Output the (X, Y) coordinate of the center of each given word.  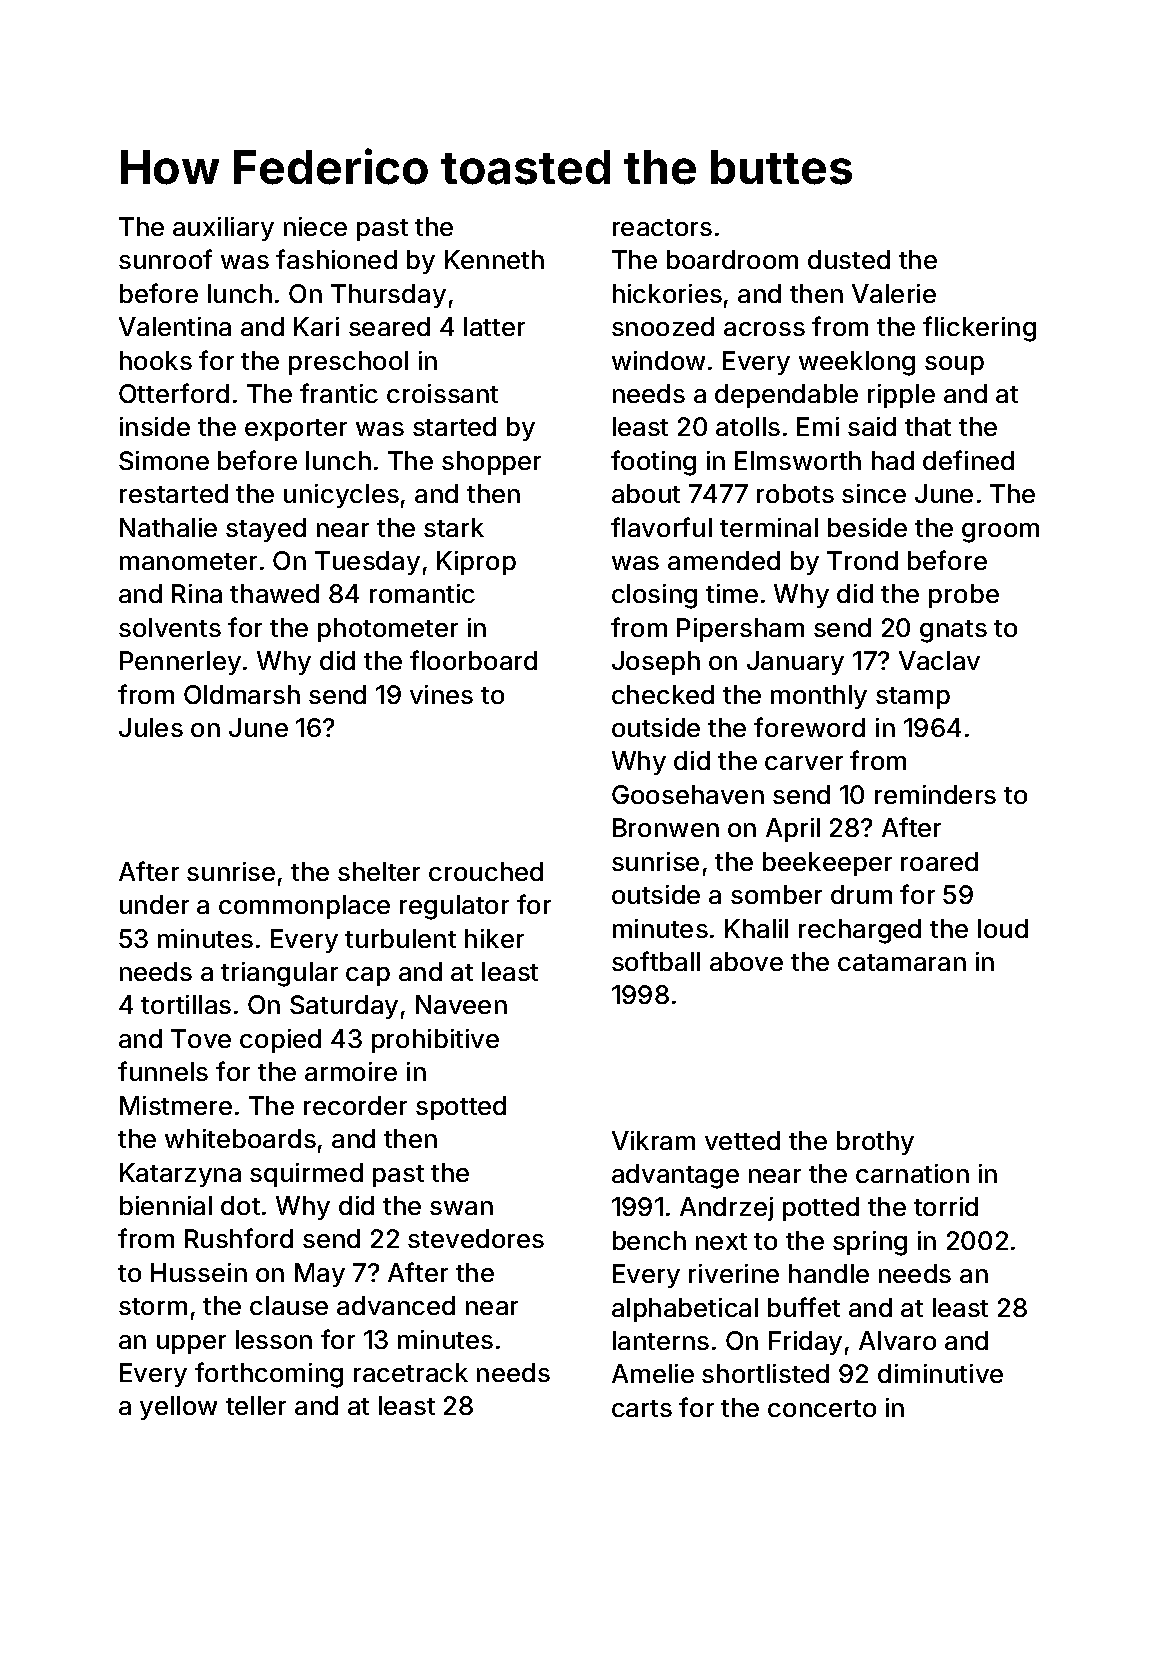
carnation (912, 1173)
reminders (935, 794)
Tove (201, 1038)
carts (642, 1408)
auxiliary (223, 229)
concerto (822, 1408)
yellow (178, 1408)
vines (441, 694)
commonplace (304, 907)
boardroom (732, 259)
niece (315, 226)
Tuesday (367, 563)
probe (964, 596)
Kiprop (476, 563)
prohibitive (435, 1041)
